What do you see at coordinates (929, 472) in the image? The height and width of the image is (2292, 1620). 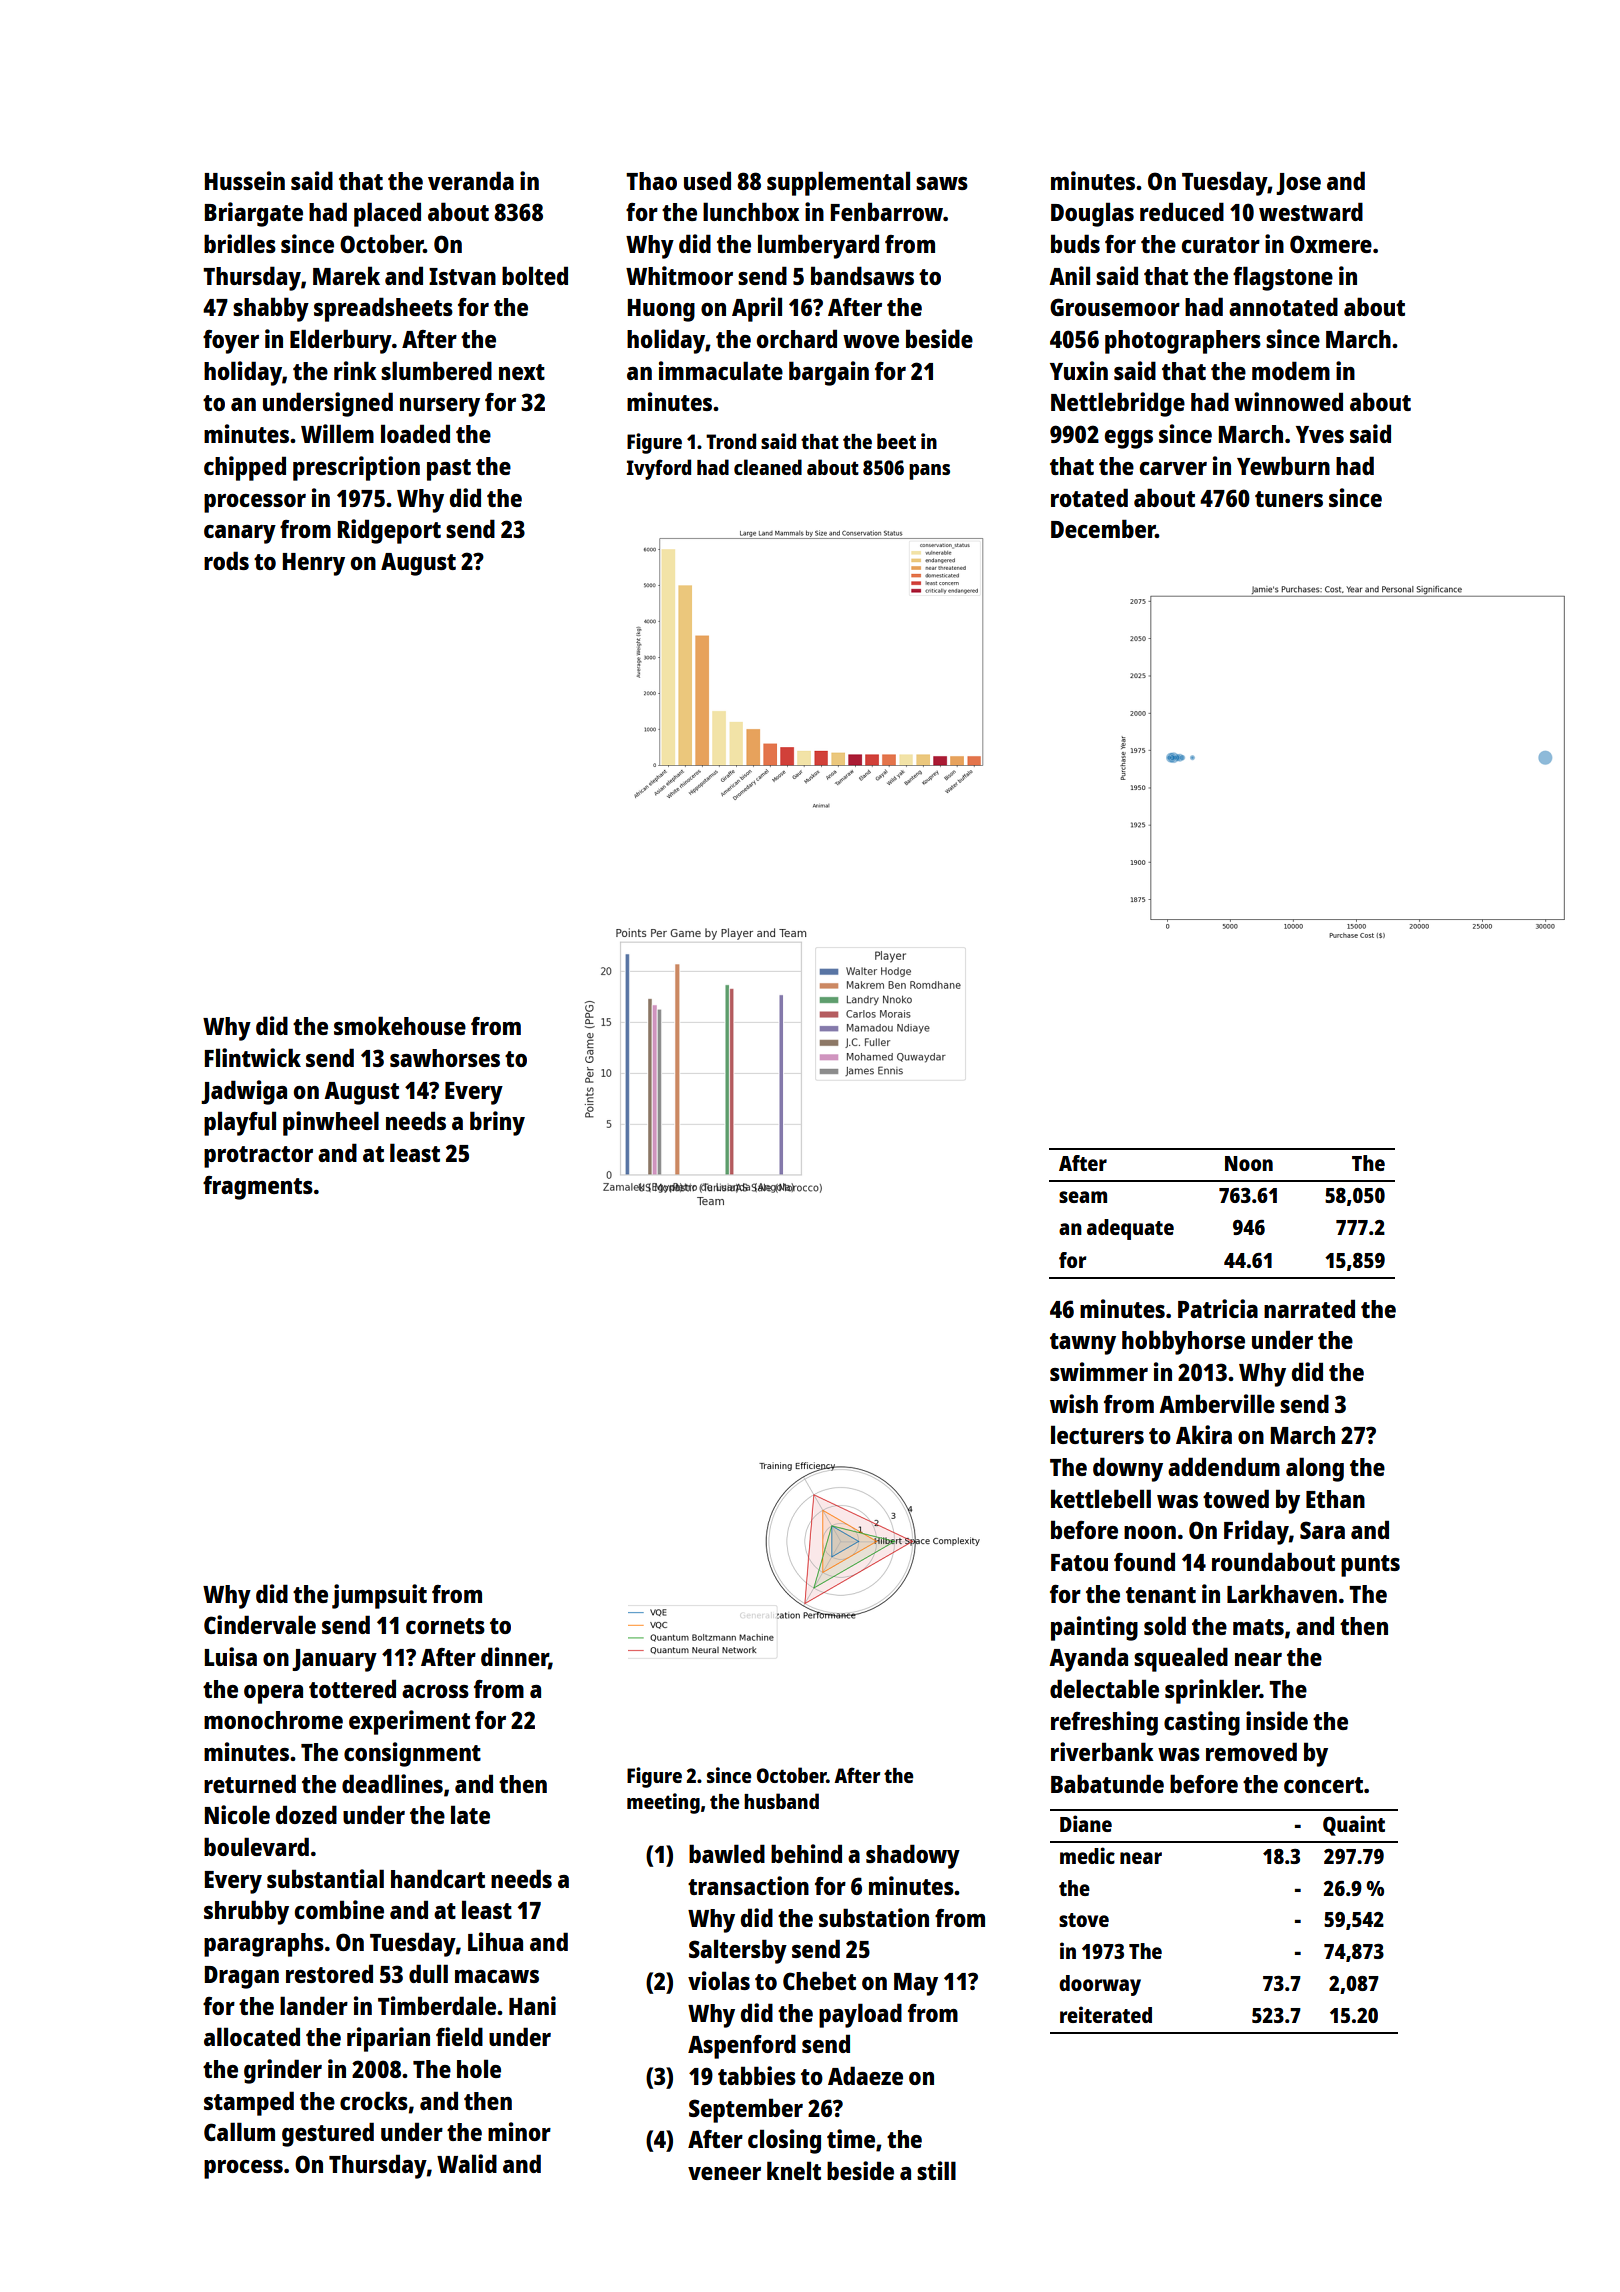 I see `pans` at bounding box center [929, 472].
